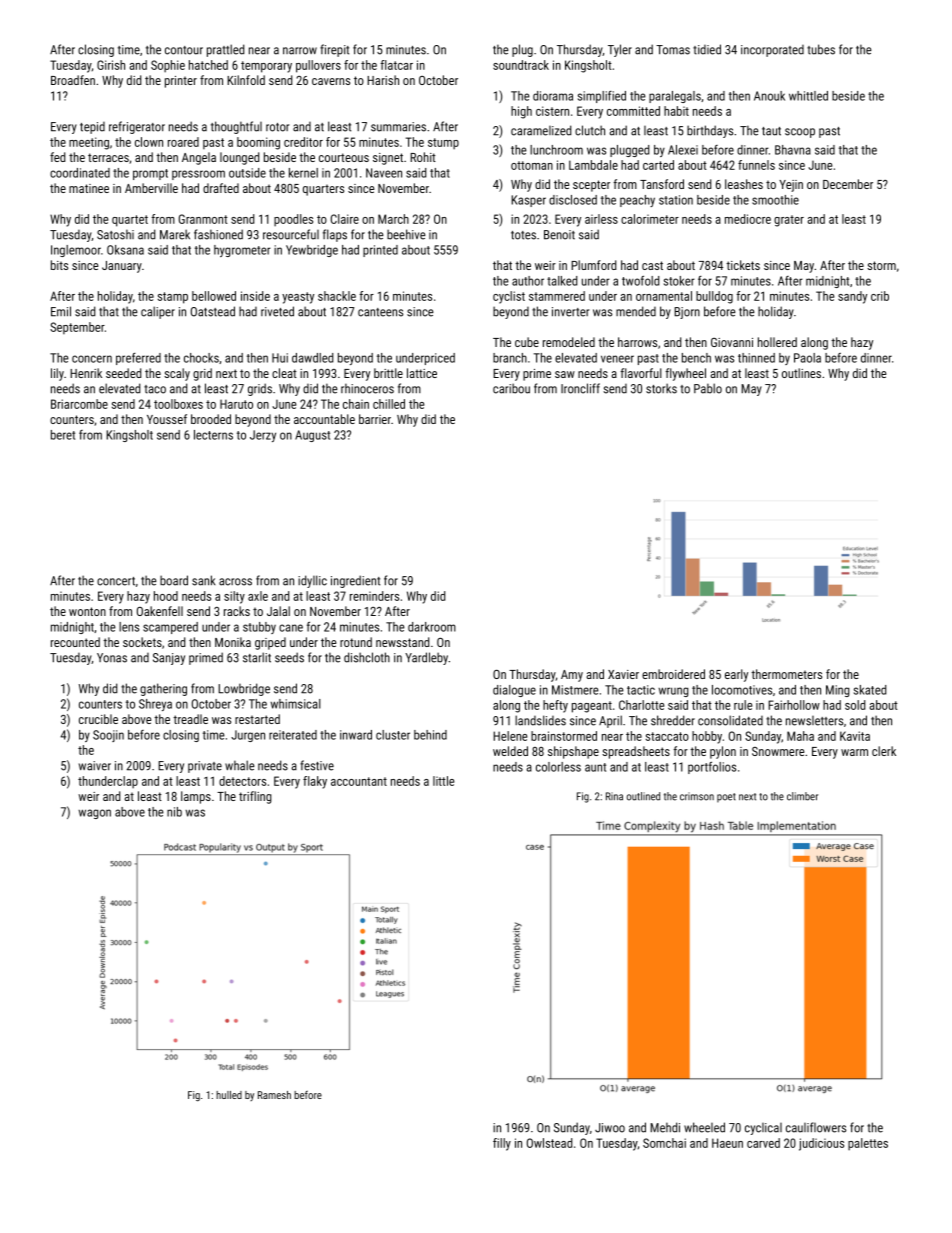  What do you see at coordinates (800, 133) in the page?
I see `scoop` at bounding box center [800, 133].
